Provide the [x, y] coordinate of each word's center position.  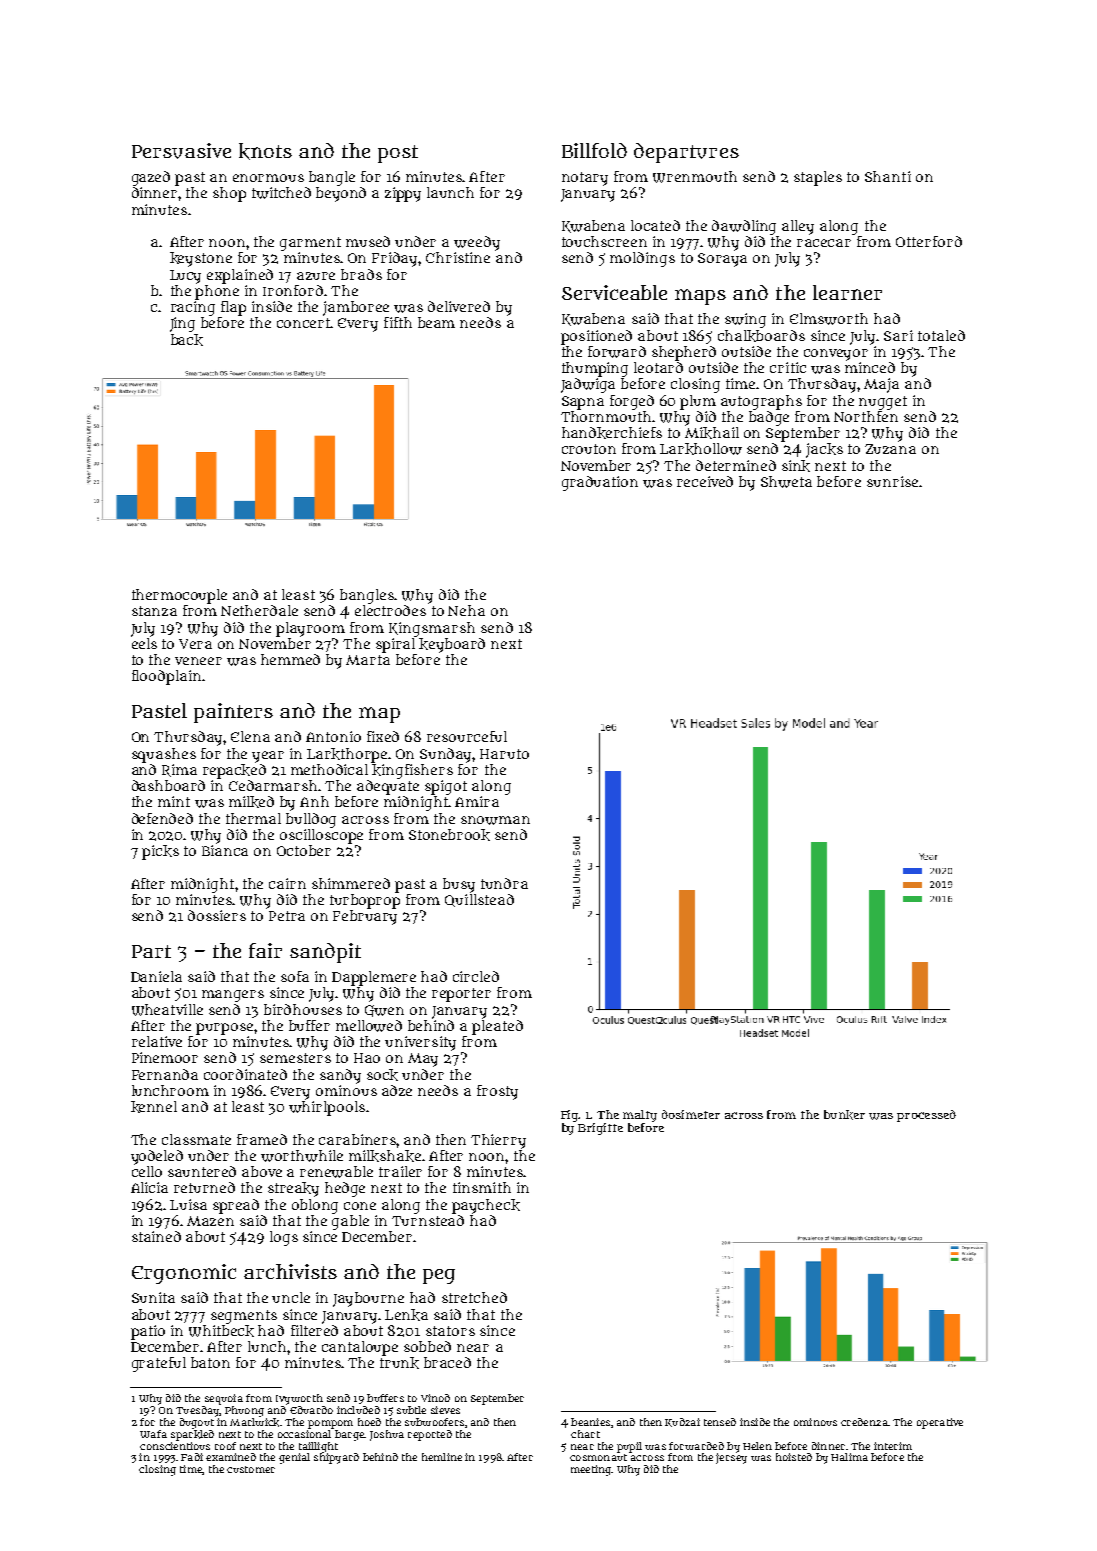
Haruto [504, 754]
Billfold [594, 150]
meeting [591, 1470]
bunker [844, 1115]
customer [251, 1469]
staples [818, 178]
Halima [849, 1457]
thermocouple [179, 596]
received [705, 481]
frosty [497, 1092]
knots [265, 151]
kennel [154, 1107]
